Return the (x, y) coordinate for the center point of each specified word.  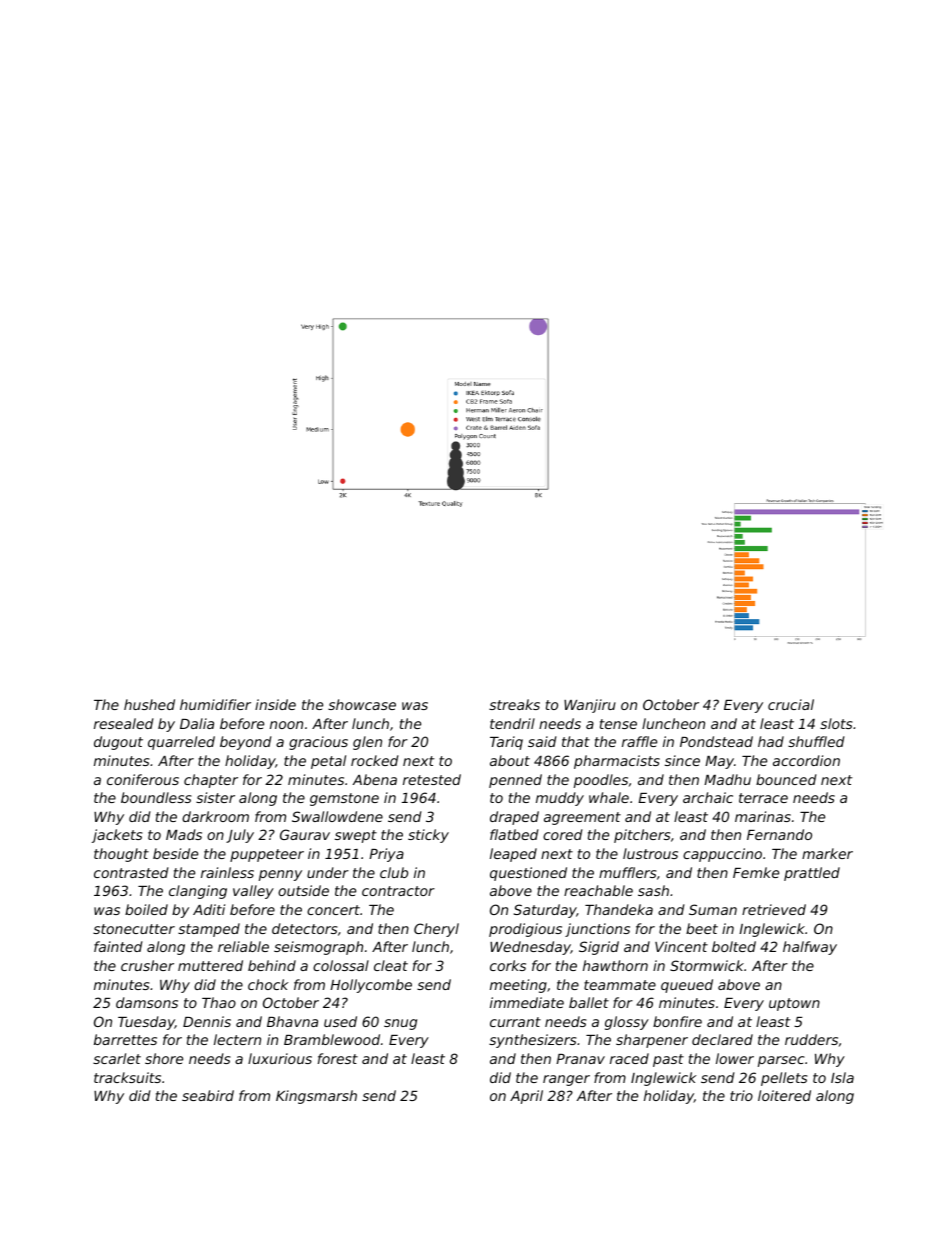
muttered (210, 965)
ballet (589, 1002)
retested (432, 779)
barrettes (125, 1039)
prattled (812, 874)
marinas (763, 816)
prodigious (525, 930)
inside (275, 704)
